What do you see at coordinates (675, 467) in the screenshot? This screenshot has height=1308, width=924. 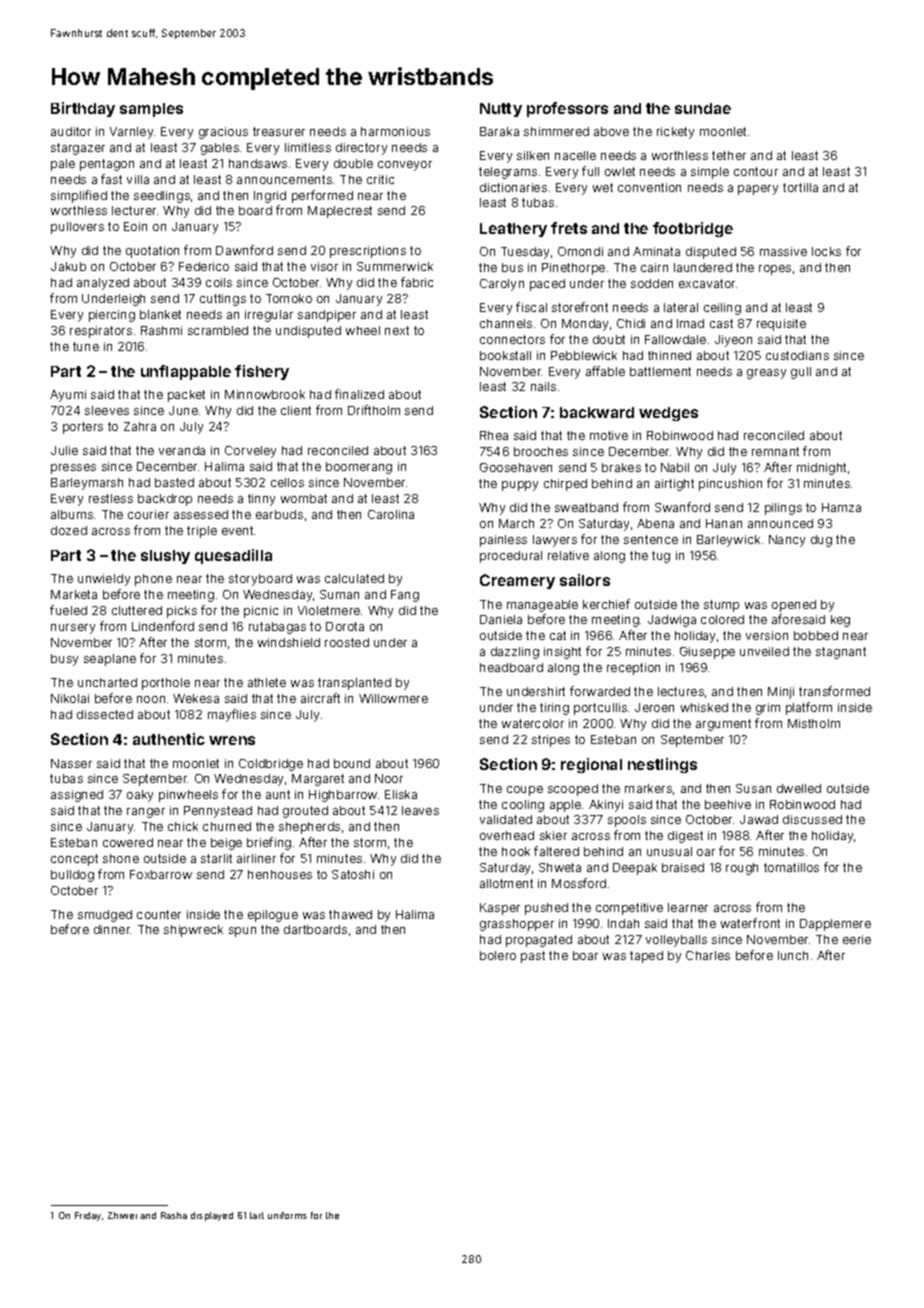 I see `Nabil` at bounding box center [675, 467].
